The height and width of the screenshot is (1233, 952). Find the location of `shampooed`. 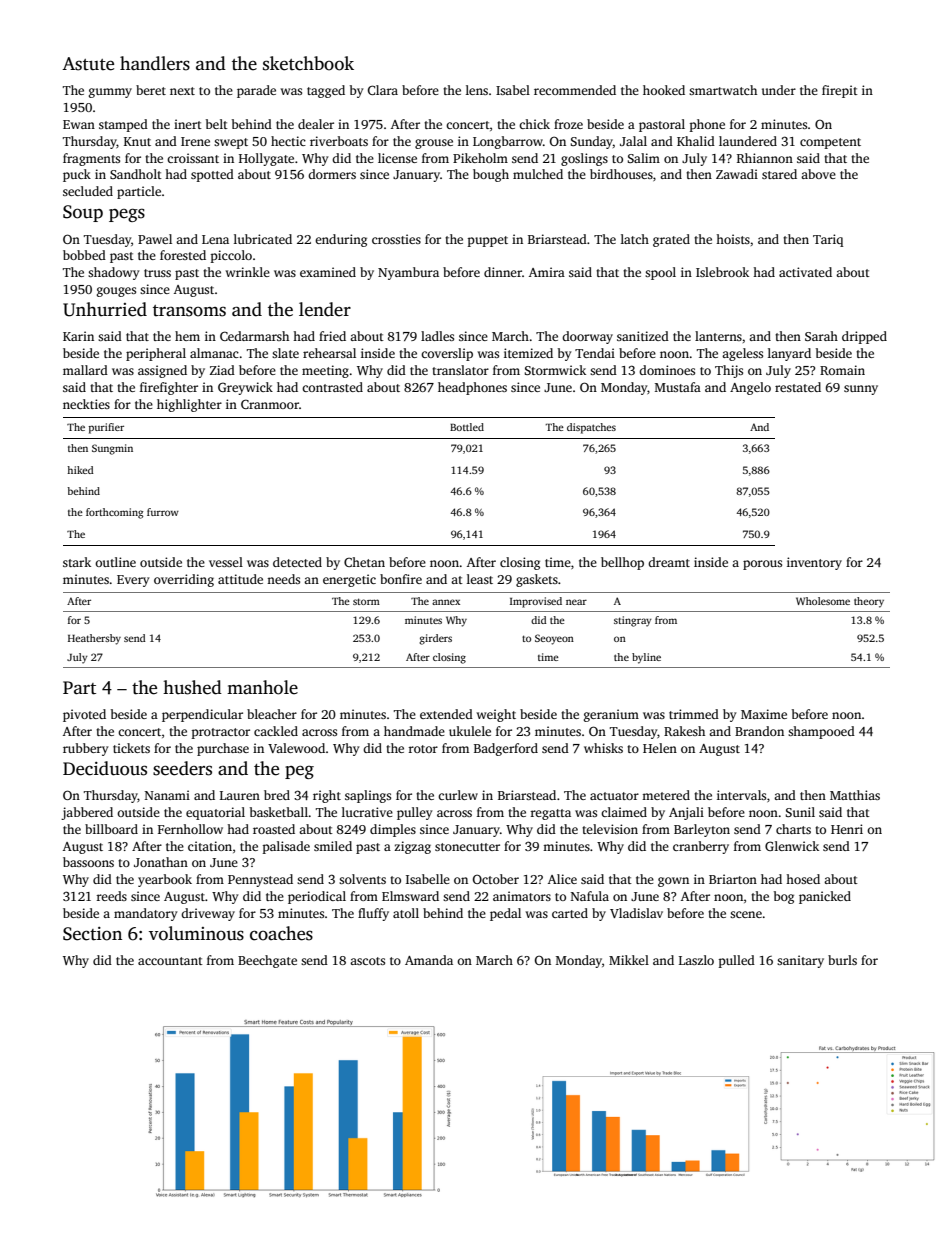

shampooed is located at coordinates (821, 732).
